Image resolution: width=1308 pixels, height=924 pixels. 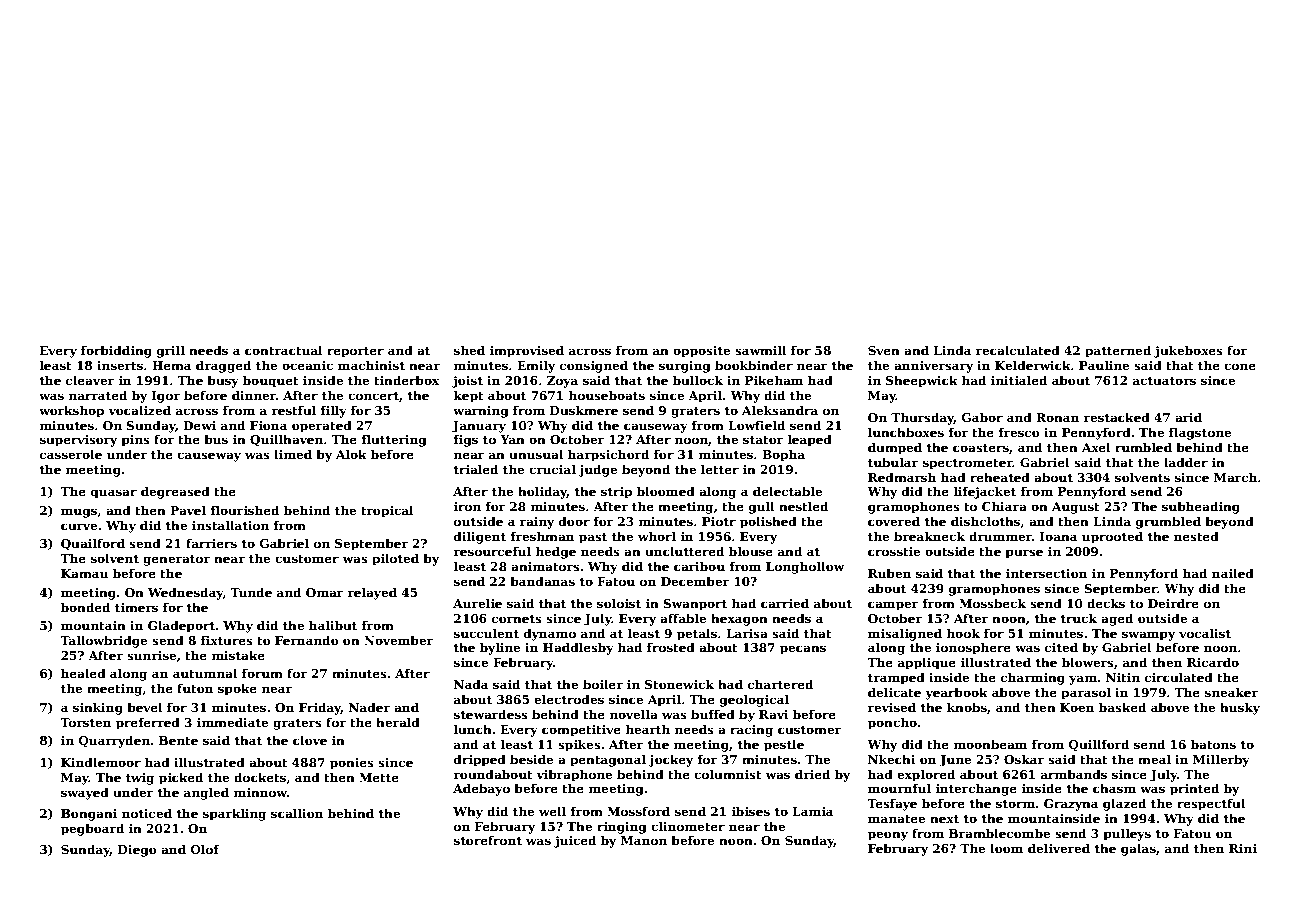 I want to click on Olof, so click(x=205, y=849).
